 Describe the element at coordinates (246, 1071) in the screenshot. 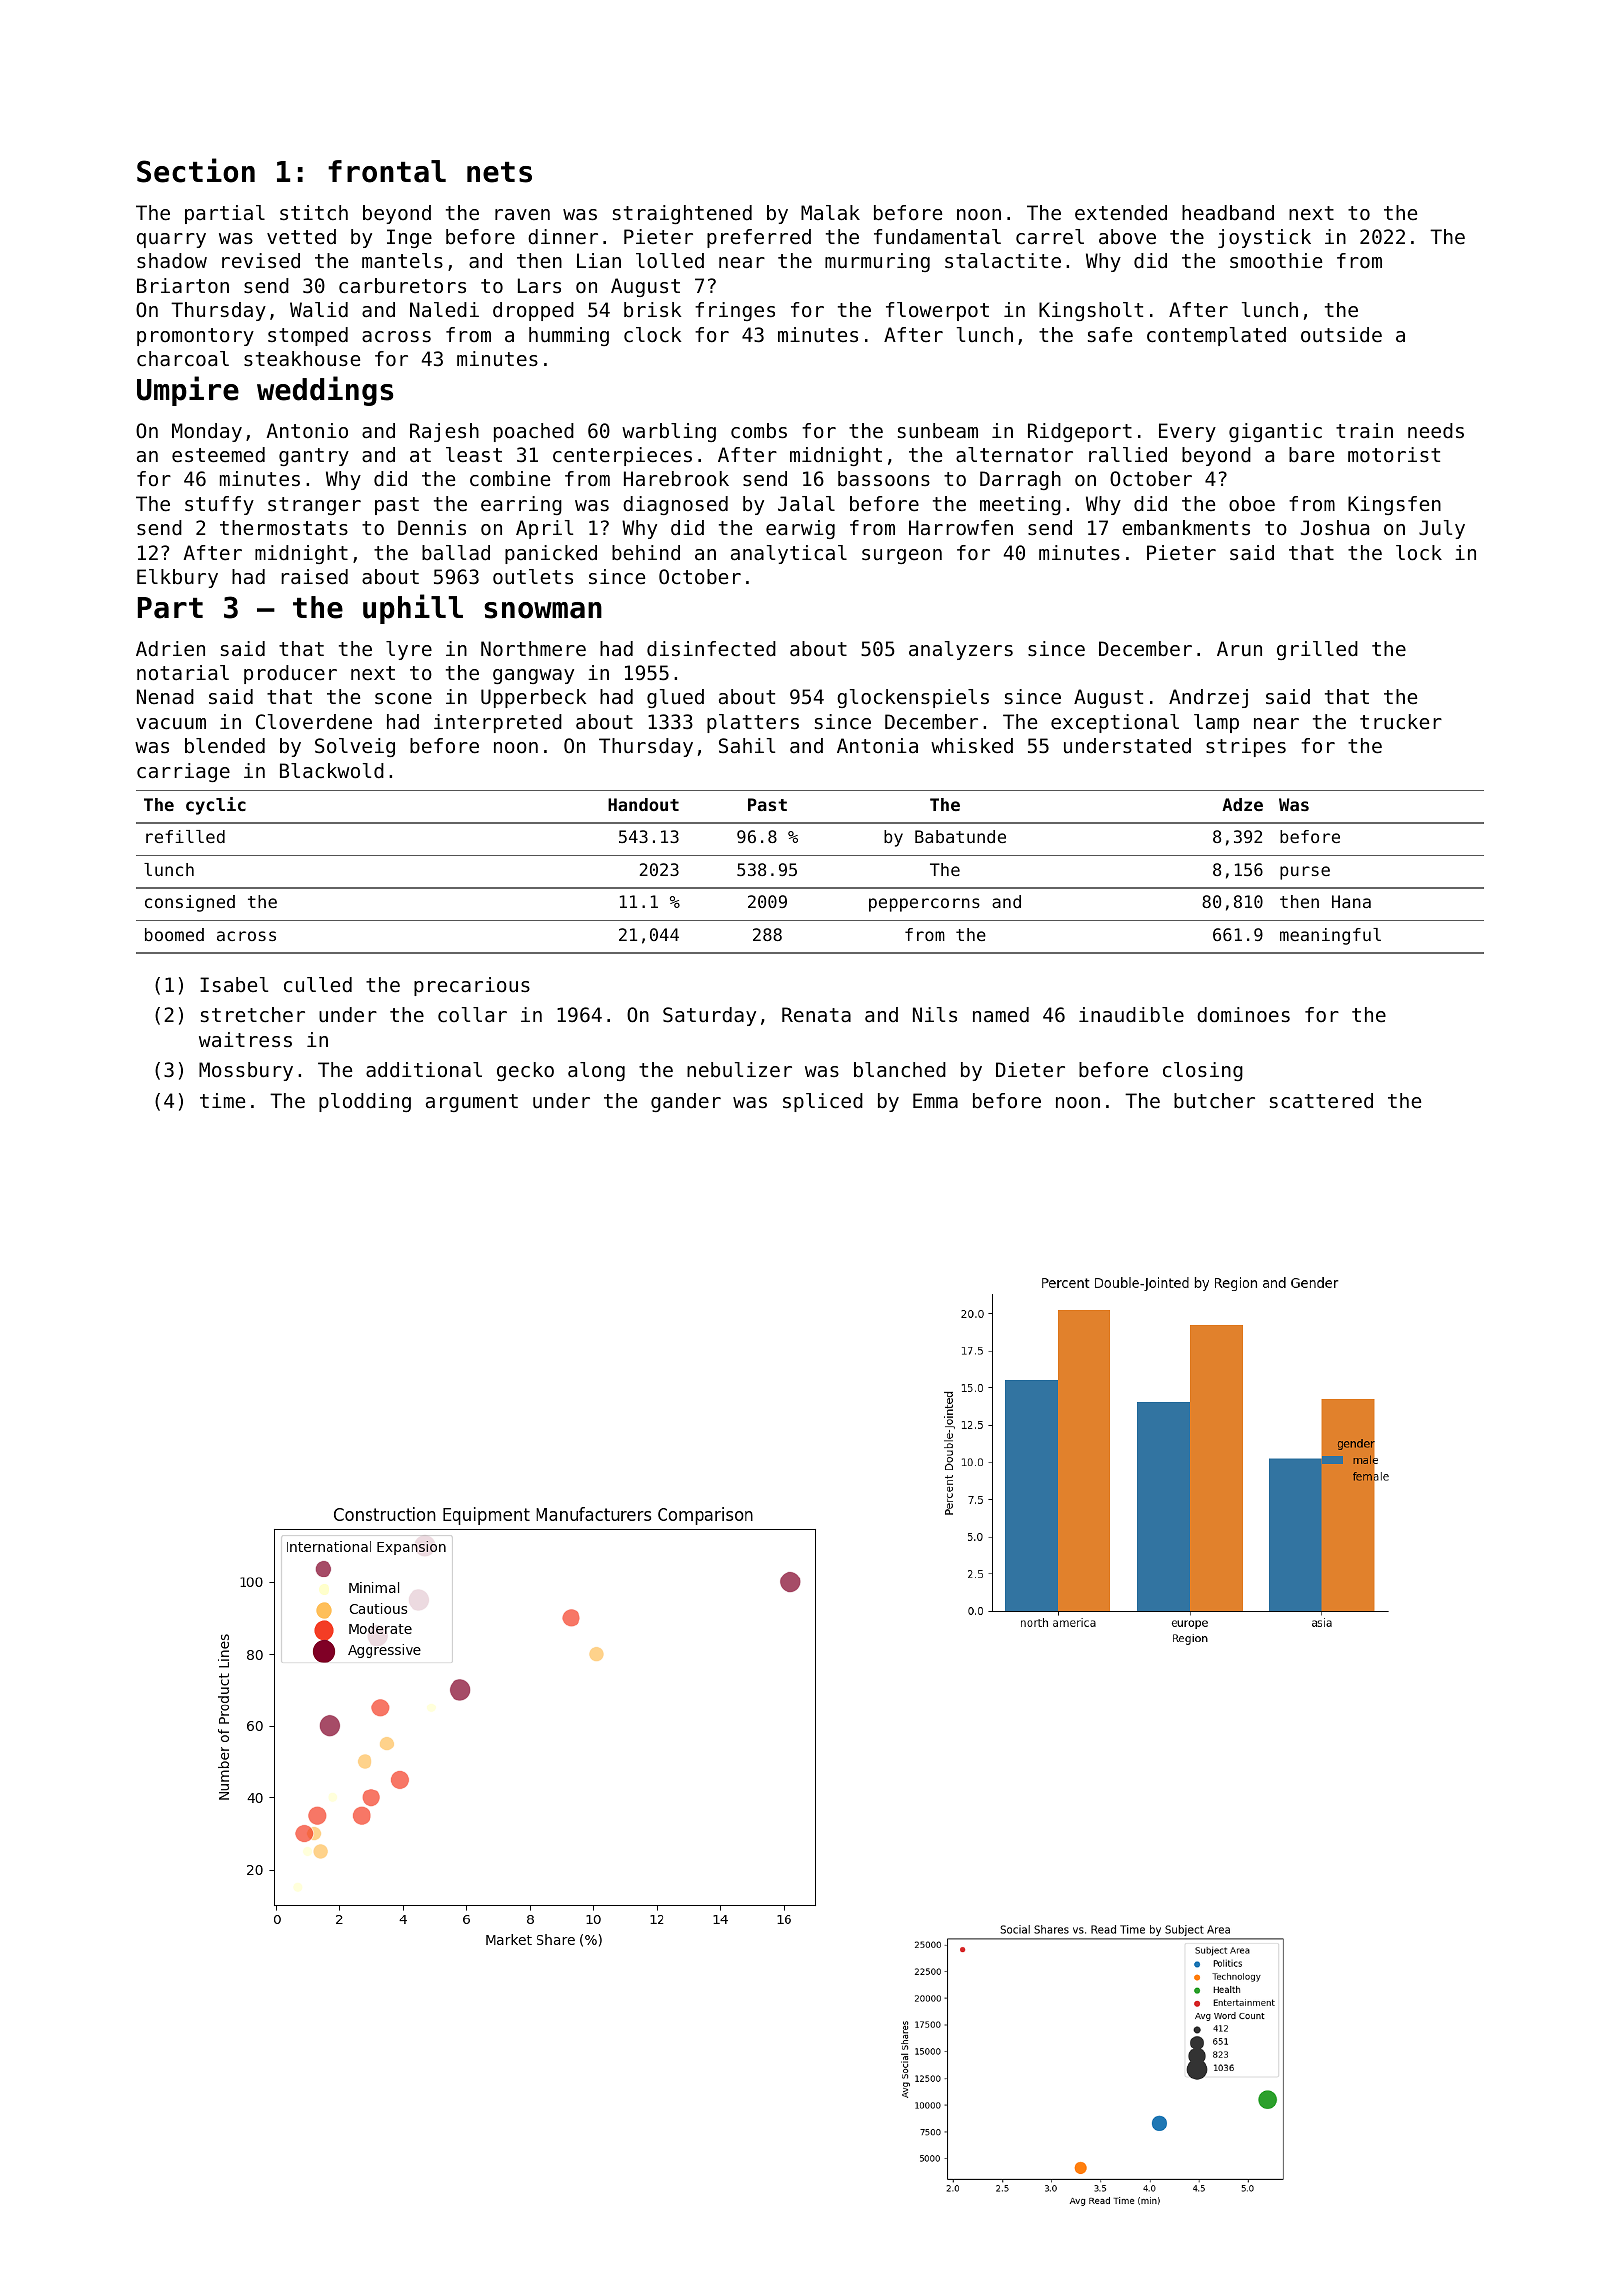

I see `Mossbury` at that location.
